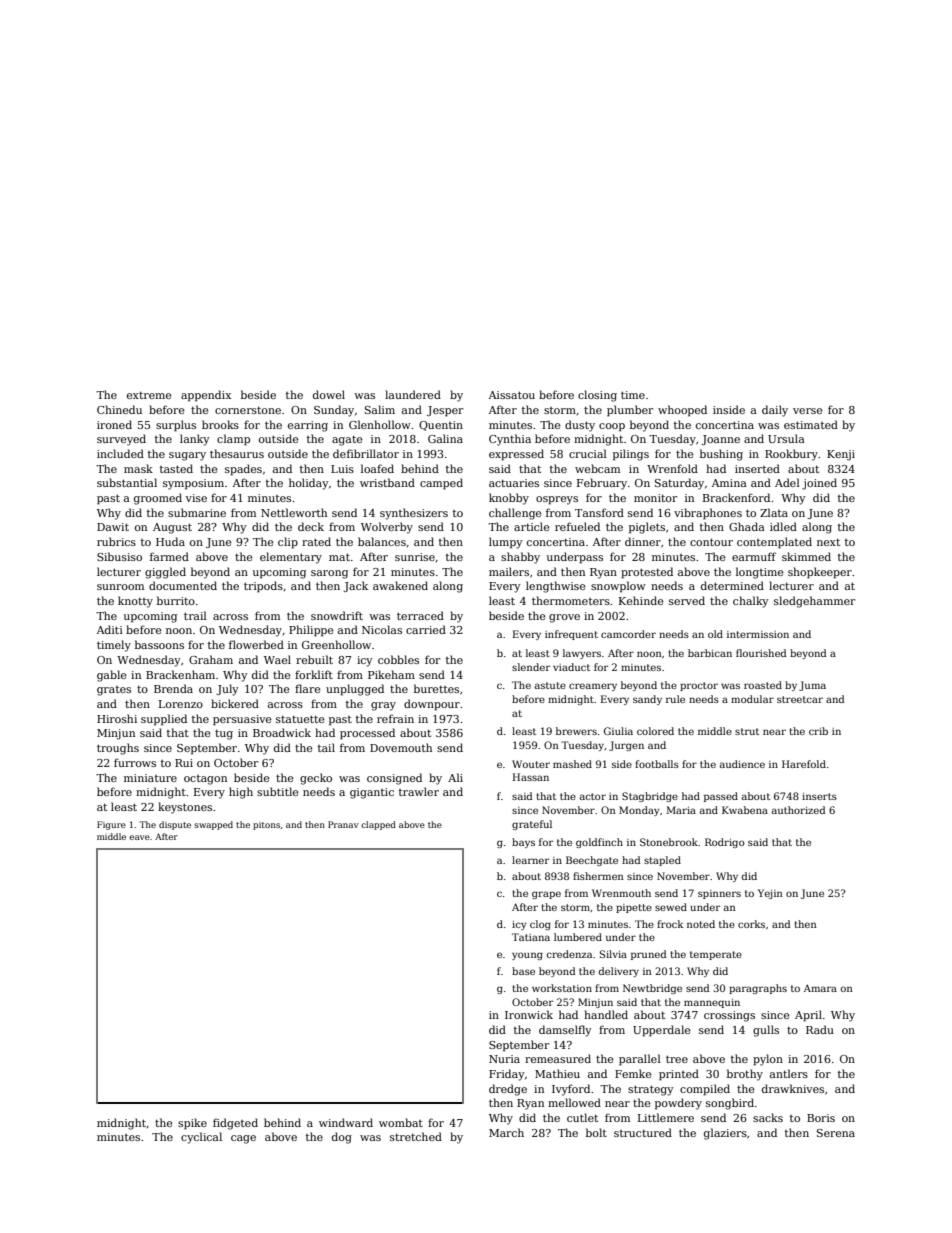 The image size is (952, 1233). Describe the element at coordinates (597, 396) in the image. I see `closing` at that location.
